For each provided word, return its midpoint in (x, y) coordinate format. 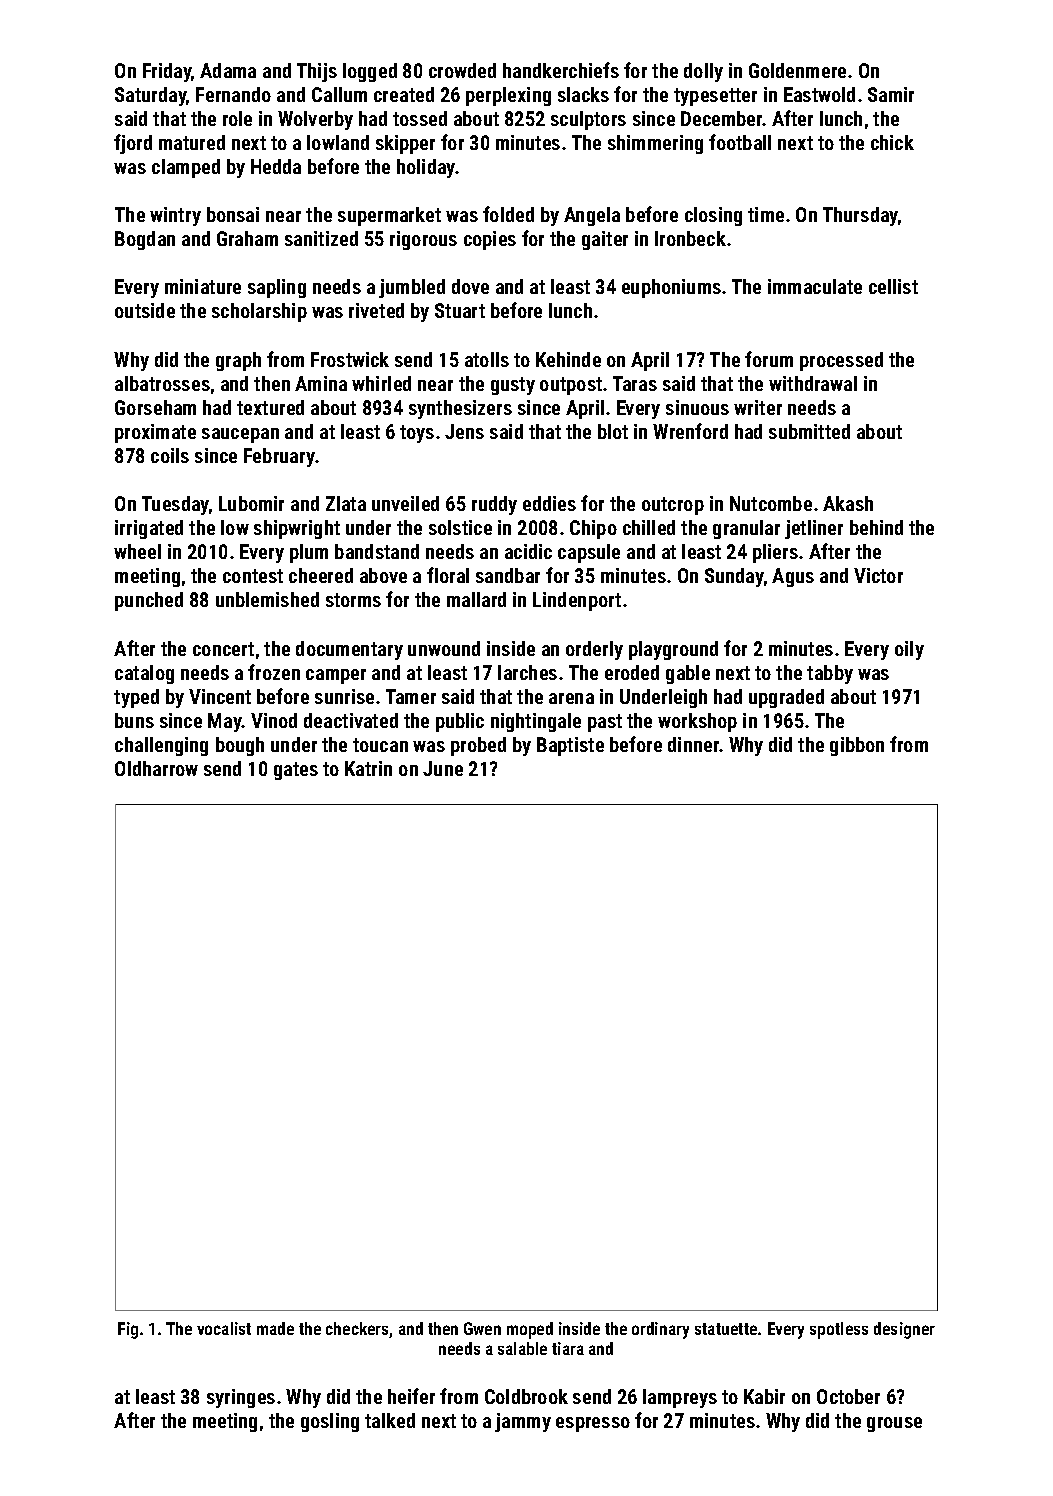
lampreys (680, 1398)
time (766, 214)
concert (223, 649)
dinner (694, 744)
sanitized (321, 238)
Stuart (460, 310)
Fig (128, 1330)
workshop (697, 722)
